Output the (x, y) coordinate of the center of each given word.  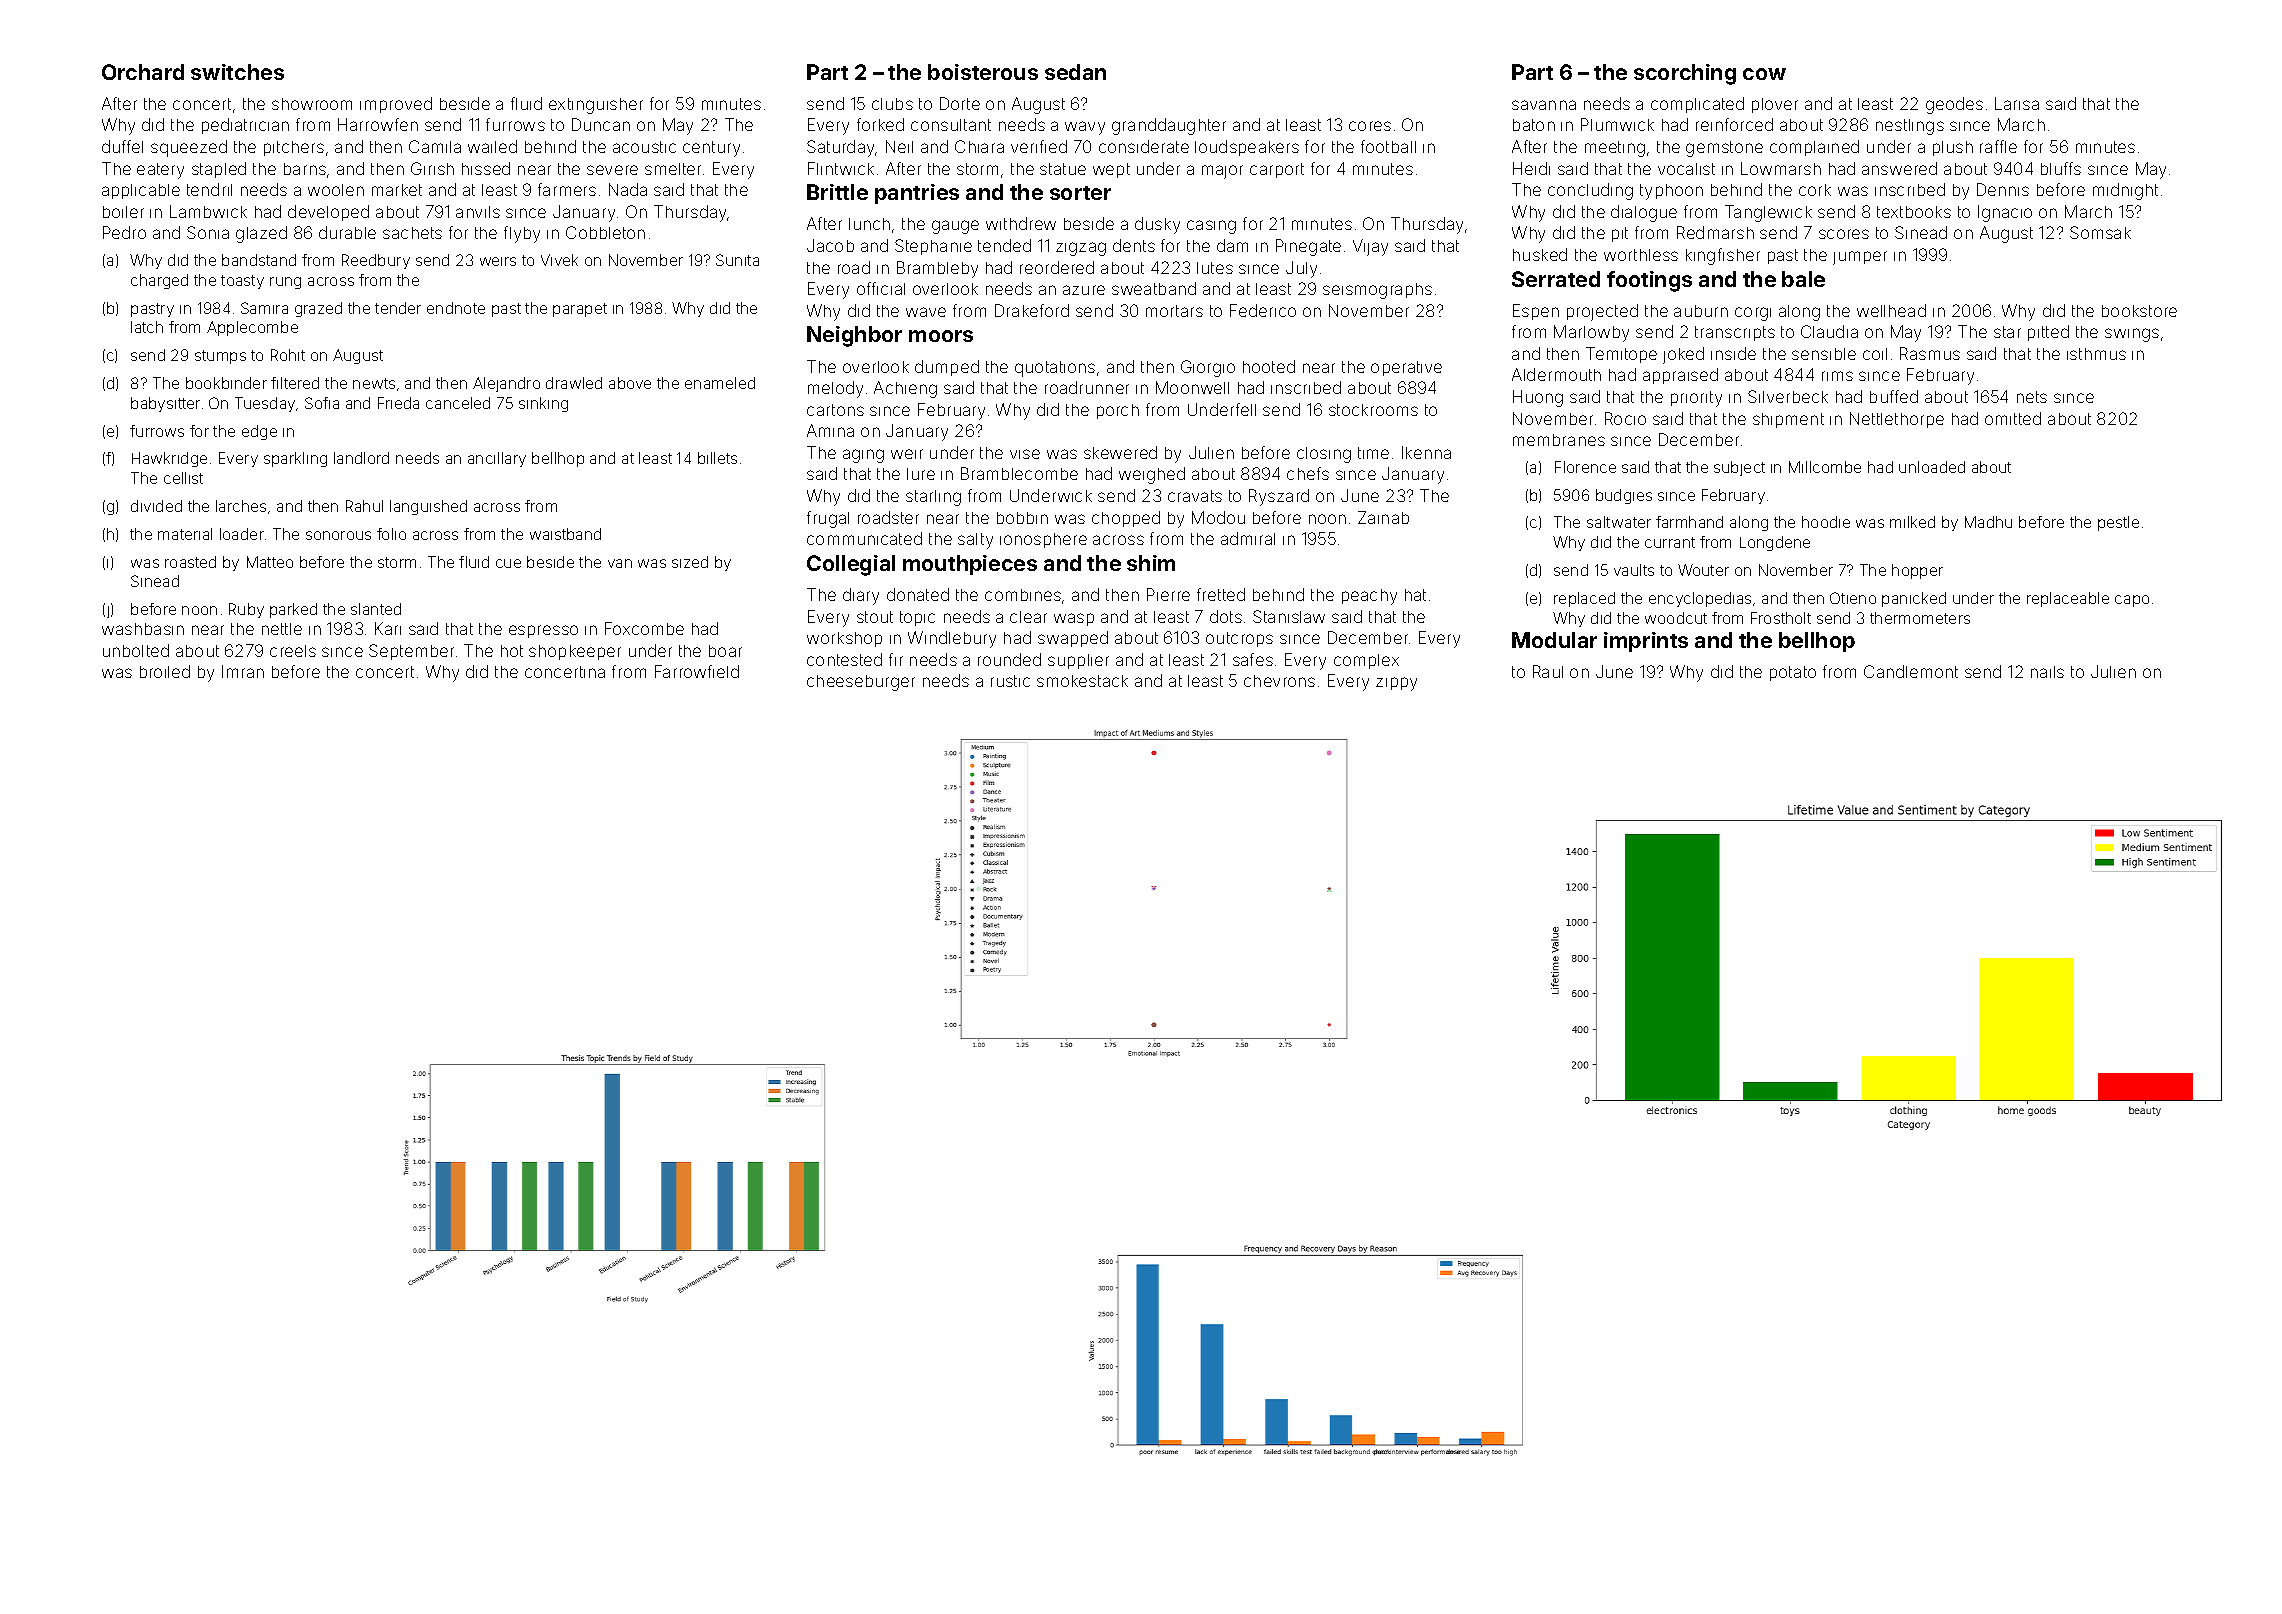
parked (293, 610)
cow (1764, 74)
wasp (1074, 619)
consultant (951, 125)
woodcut (1676, 618)
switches (237, 72)
